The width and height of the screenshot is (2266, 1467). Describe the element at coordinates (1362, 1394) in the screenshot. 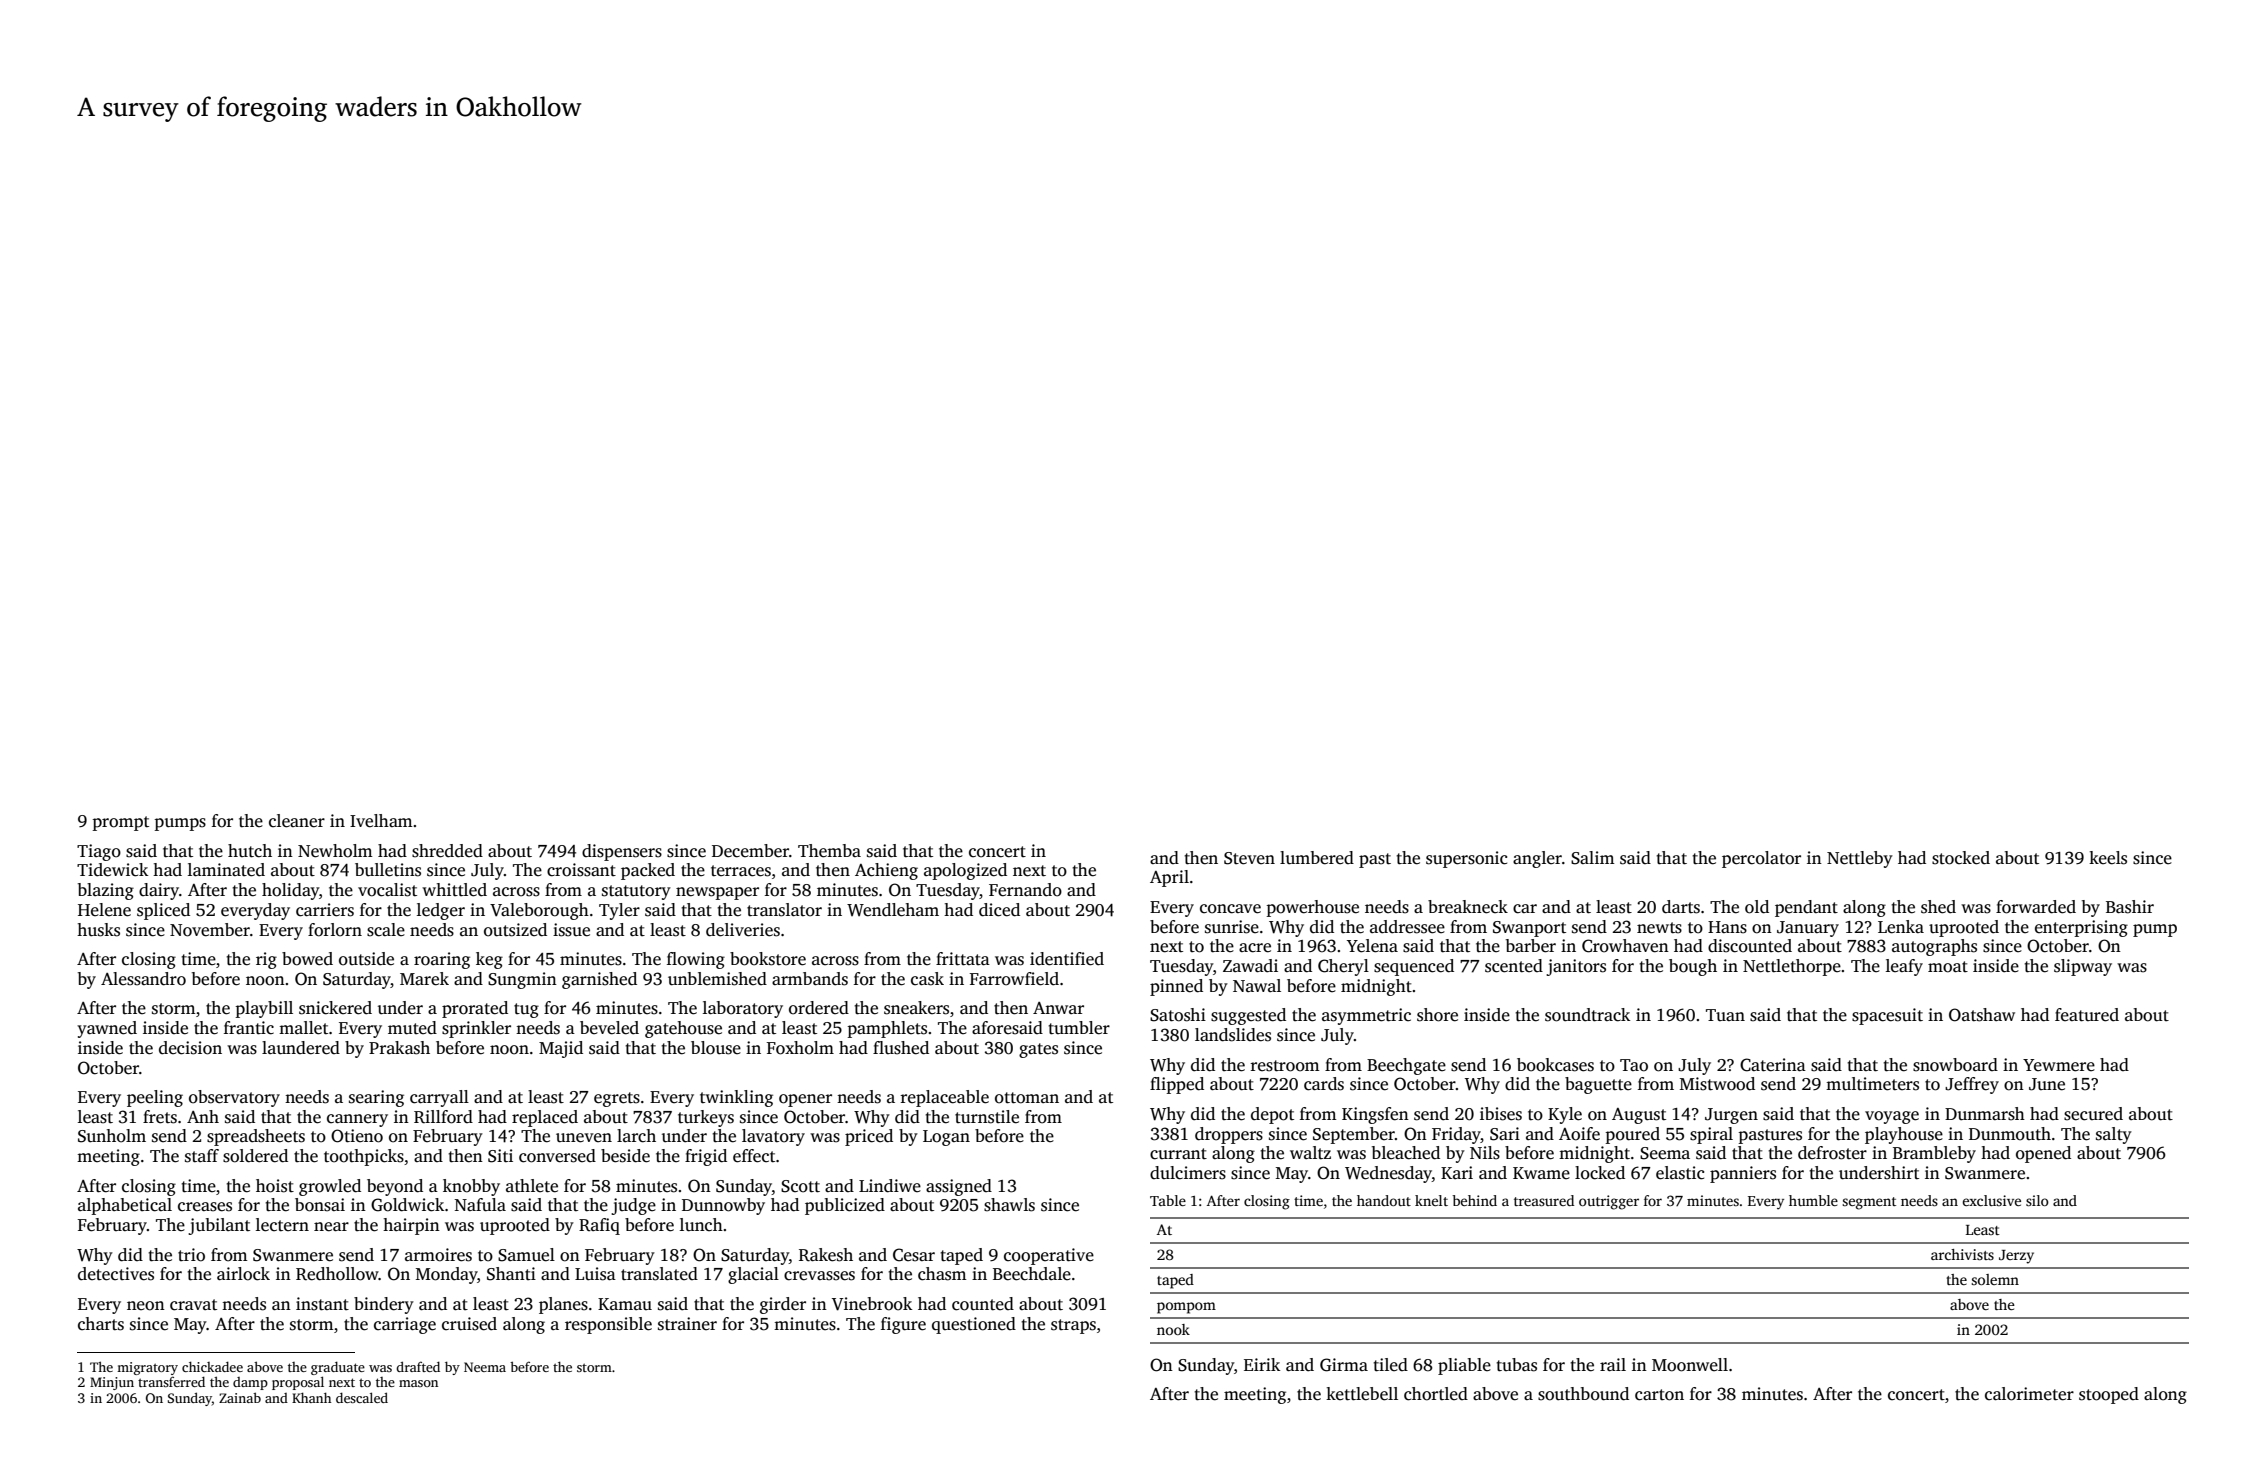

I see `kettlebell` at that location.
